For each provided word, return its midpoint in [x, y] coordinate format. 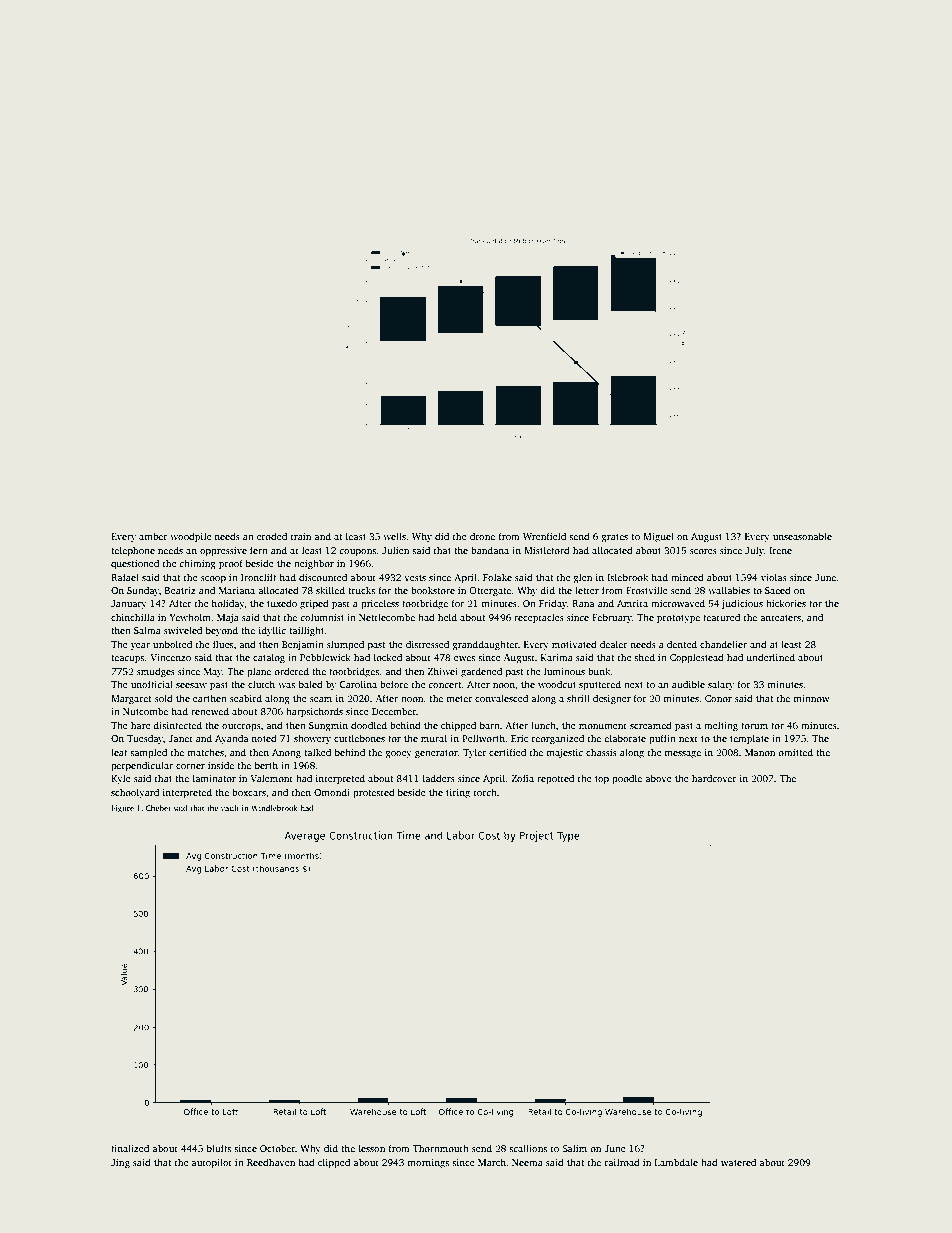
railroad [622, 1162]
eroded [272, 536]
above [658, 778]
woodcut [557, 684]
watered [738, 1162]
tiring [458, 794]
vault [230, 808]
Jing [120, 1164]
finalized [130, 1148]
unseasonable [802, 536]
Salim [574, 1148]
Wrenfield [544, 536]
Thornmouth [441, 1148]
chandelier [723, 644]
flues [223, 644]
